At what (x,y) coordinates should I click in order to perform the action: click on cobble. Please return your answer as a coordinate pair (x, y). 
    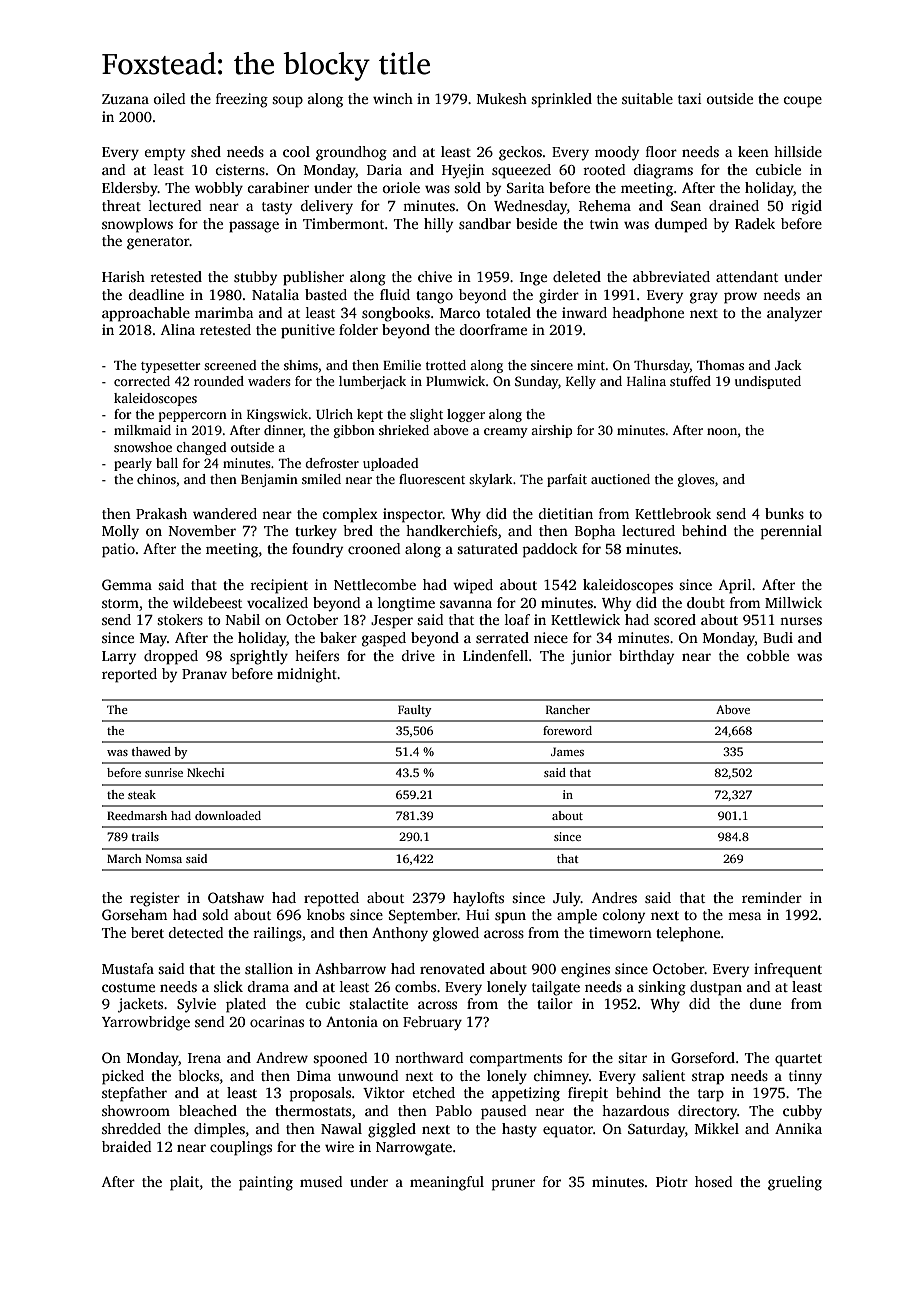
    Looking at the image, I should click on (768, 655).
